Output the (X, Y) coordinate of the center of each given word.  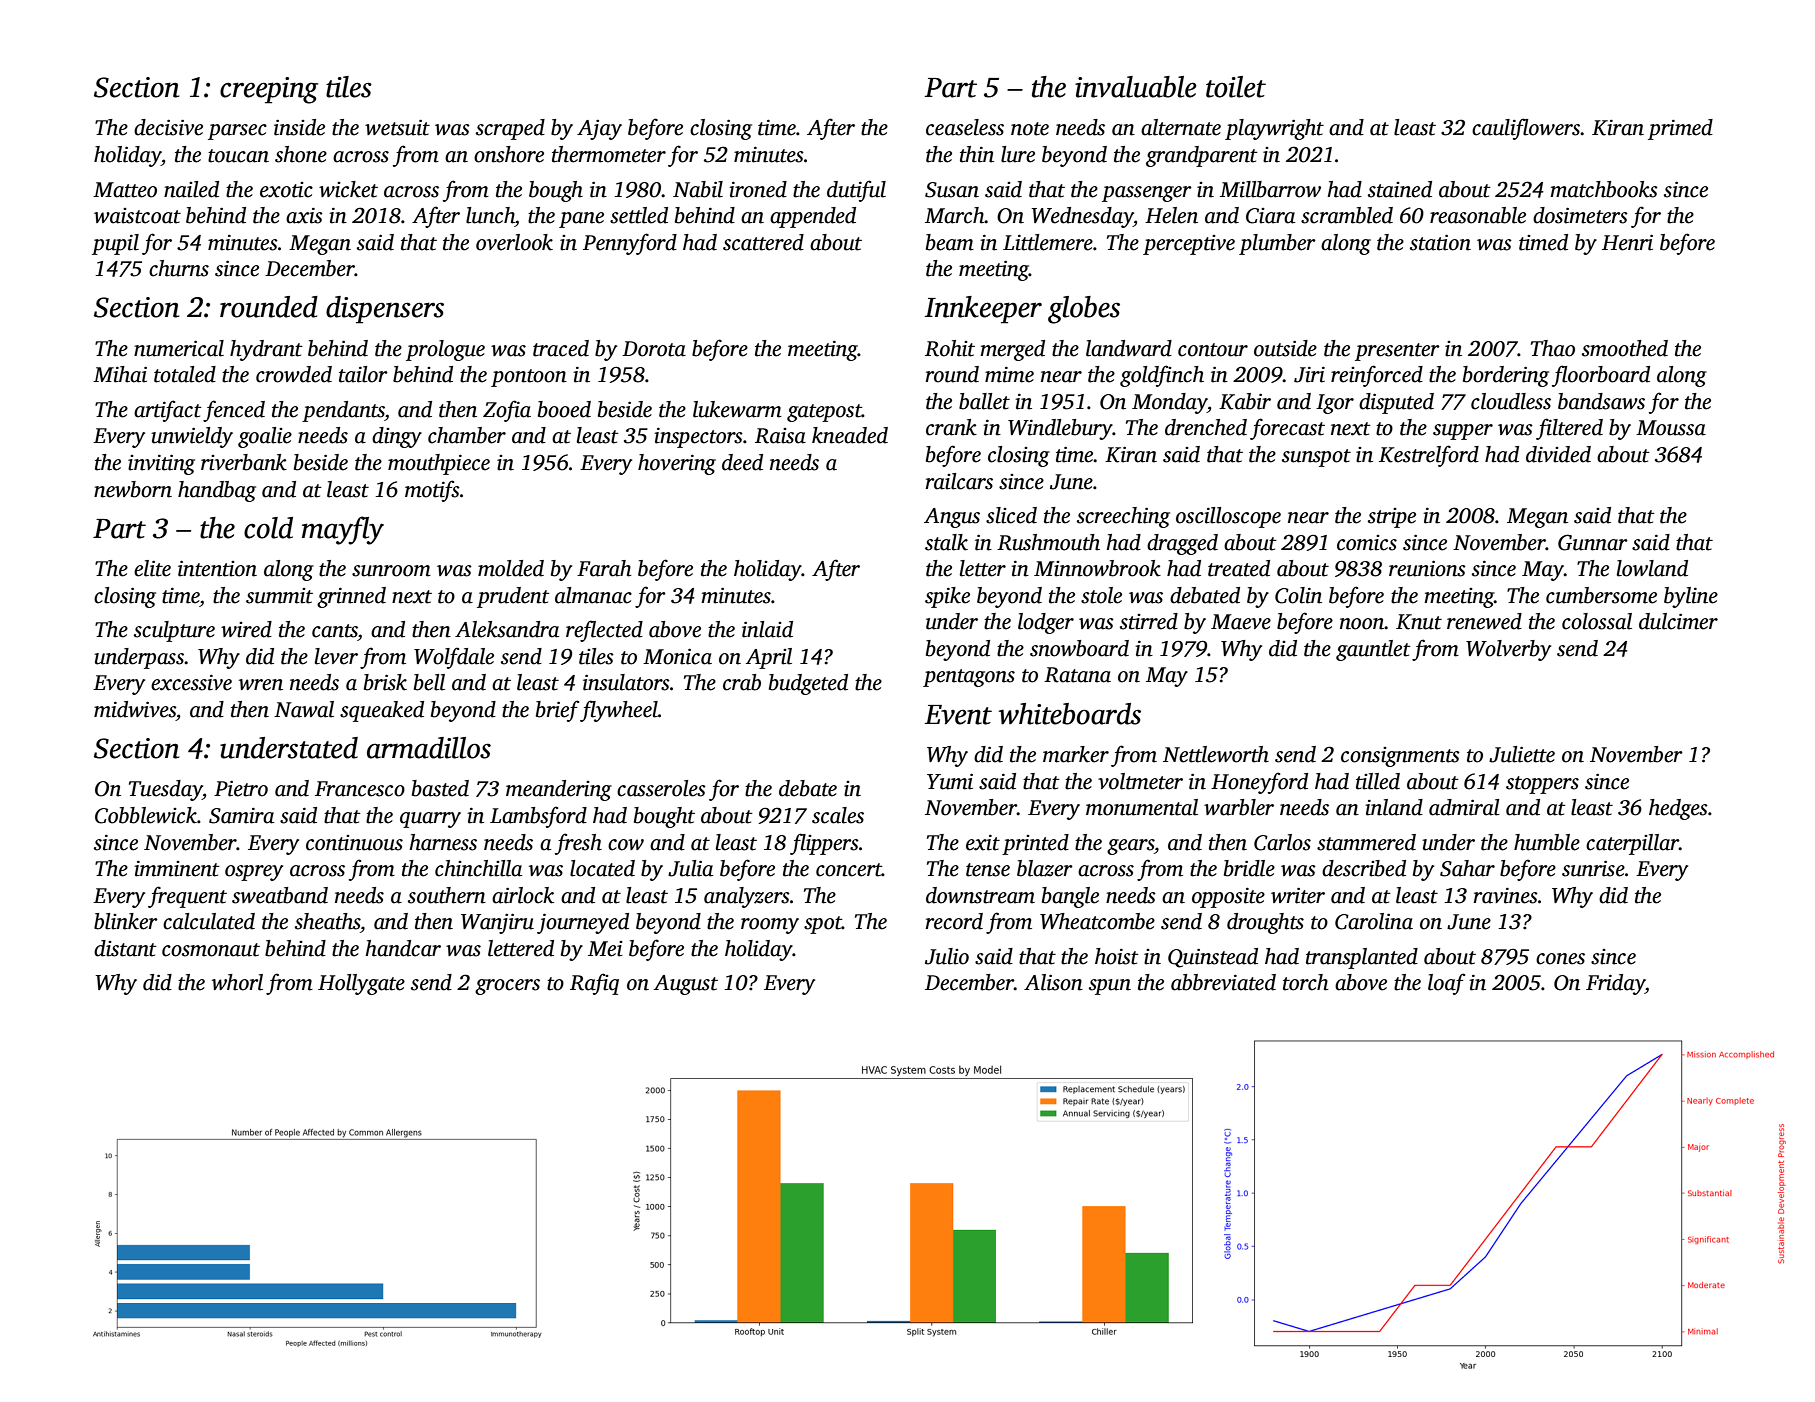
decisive (168, 127)
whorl (237, 982)
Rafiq (594, 984)
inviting (161, 465)
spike (947, 597)
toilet (1236, 87)
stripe (1392, 518)
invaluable (1136, 87)
